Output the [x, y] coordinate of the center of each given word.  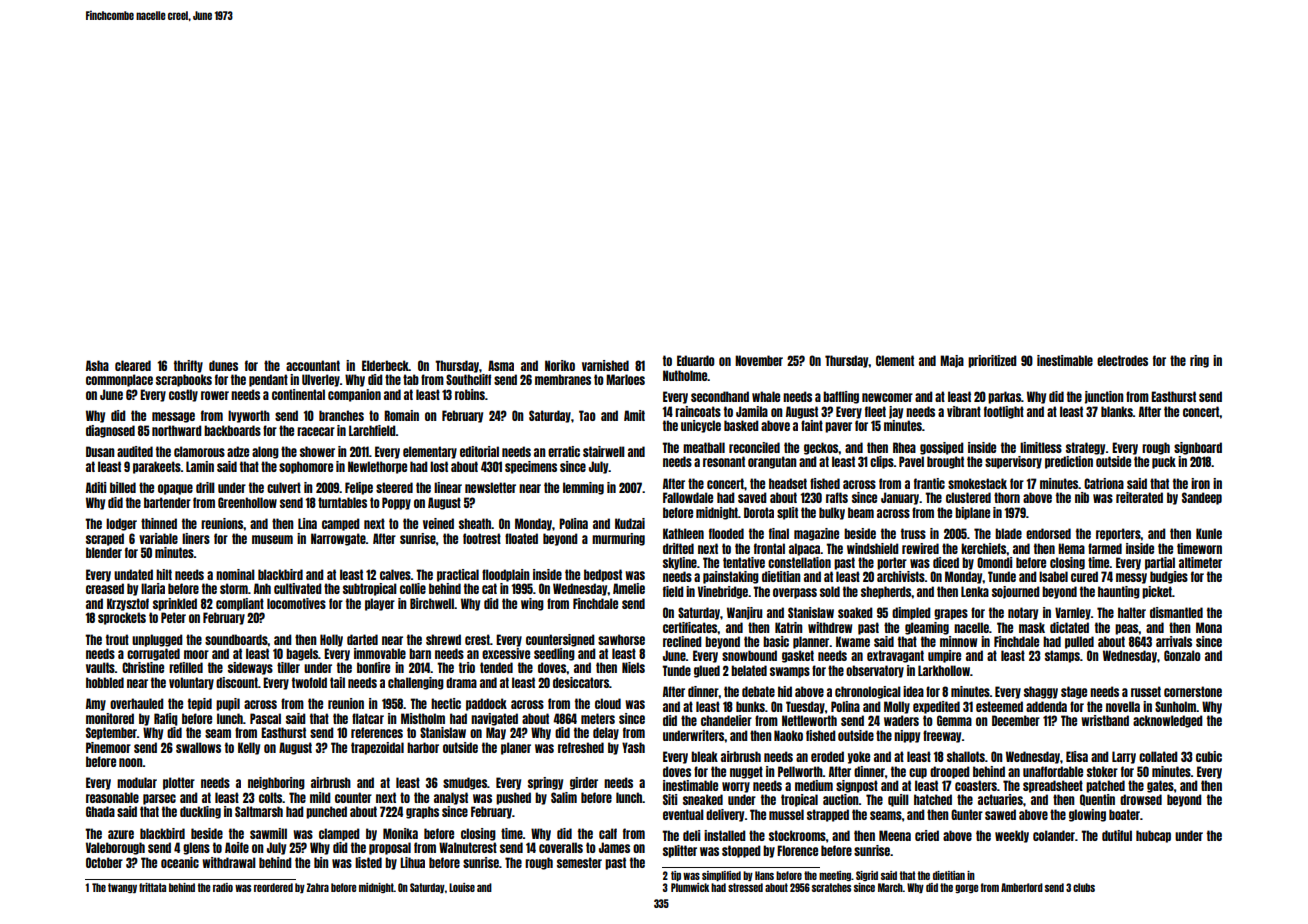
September [111, 733]
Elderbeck [385, 365]
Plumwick [690, 887]
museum [272, 539]
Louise [462, 887]
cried [927, 835]
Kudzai [630, 523]
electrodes [1122, 360]
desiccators [581, 682]
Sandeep [1202, 498]
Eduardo [696, 360]
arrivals [1174, 641]
